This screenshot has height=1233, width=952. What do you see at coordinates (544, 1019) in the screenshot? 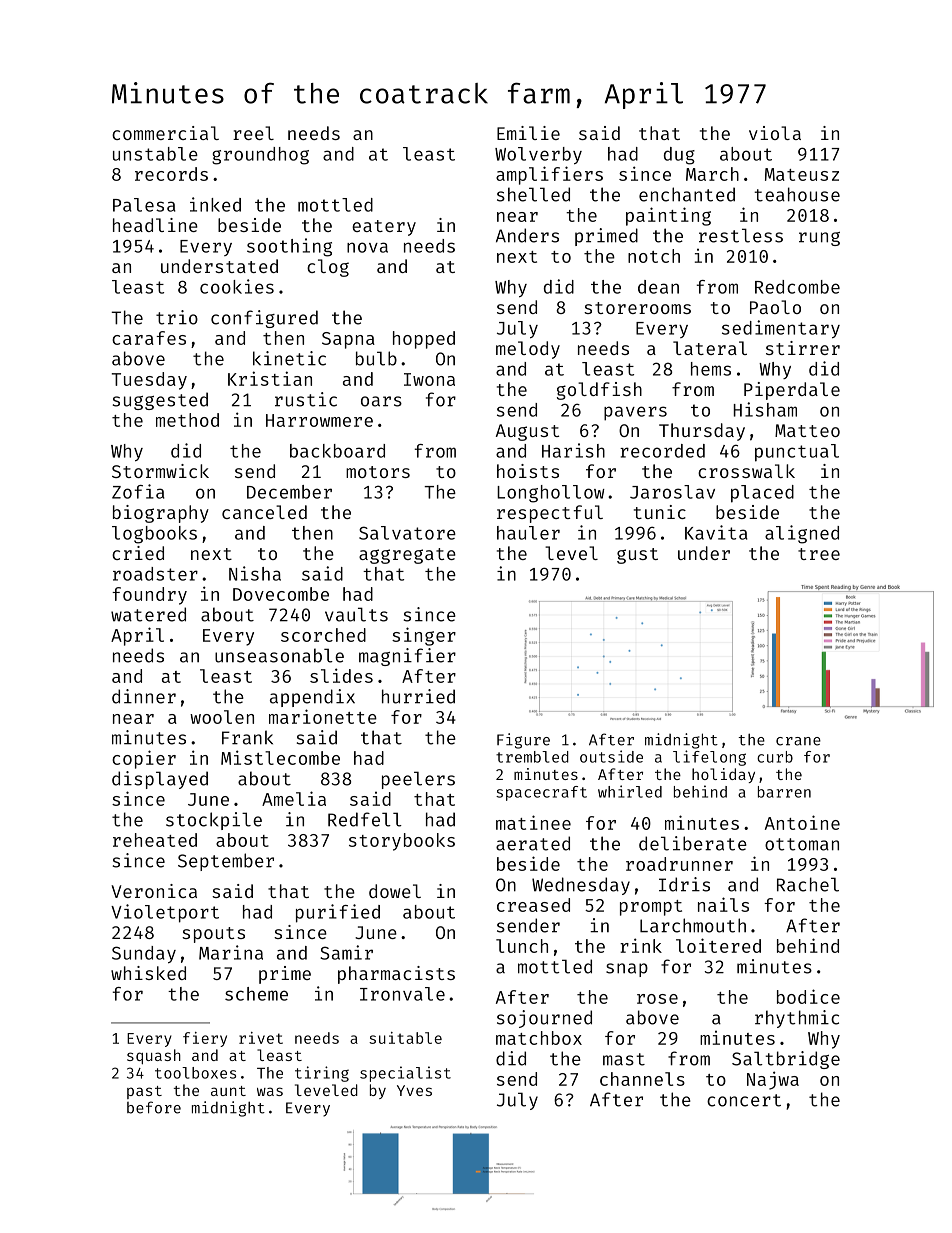
I see `sojourned` at bounding box center [544, 1019].
